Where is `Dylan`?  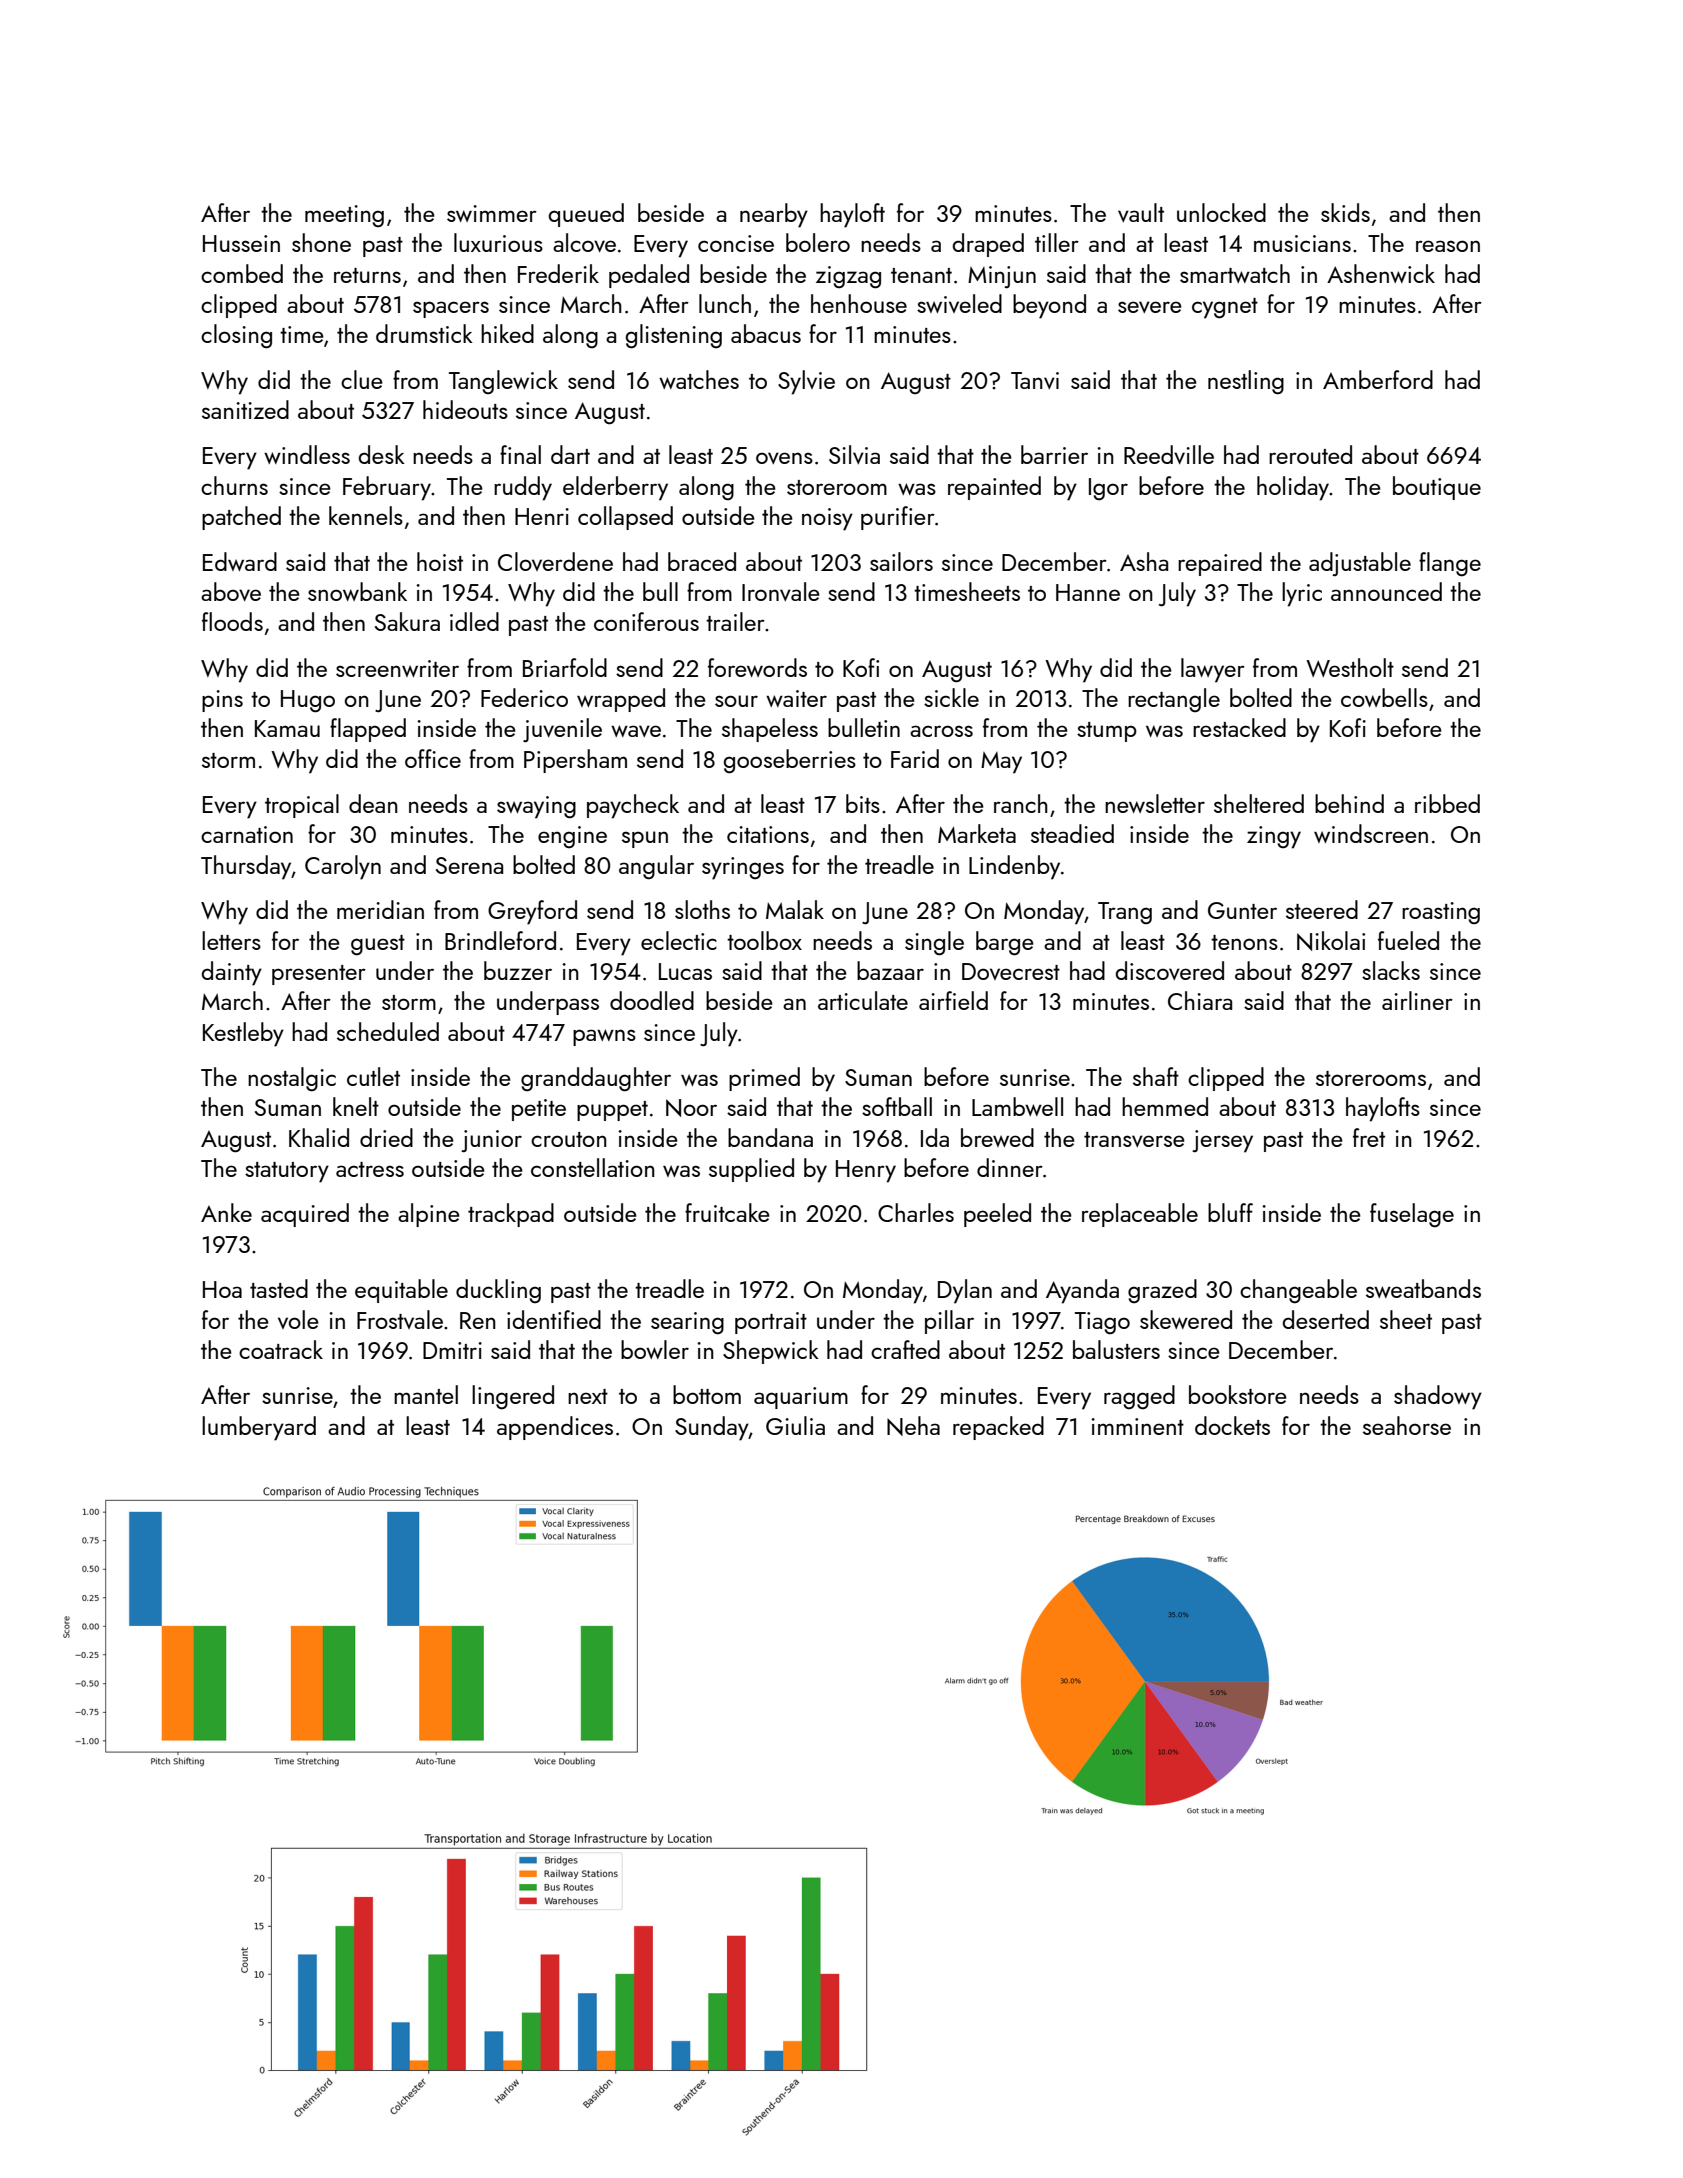
Dylan is located at coordinates (965, 1291).
